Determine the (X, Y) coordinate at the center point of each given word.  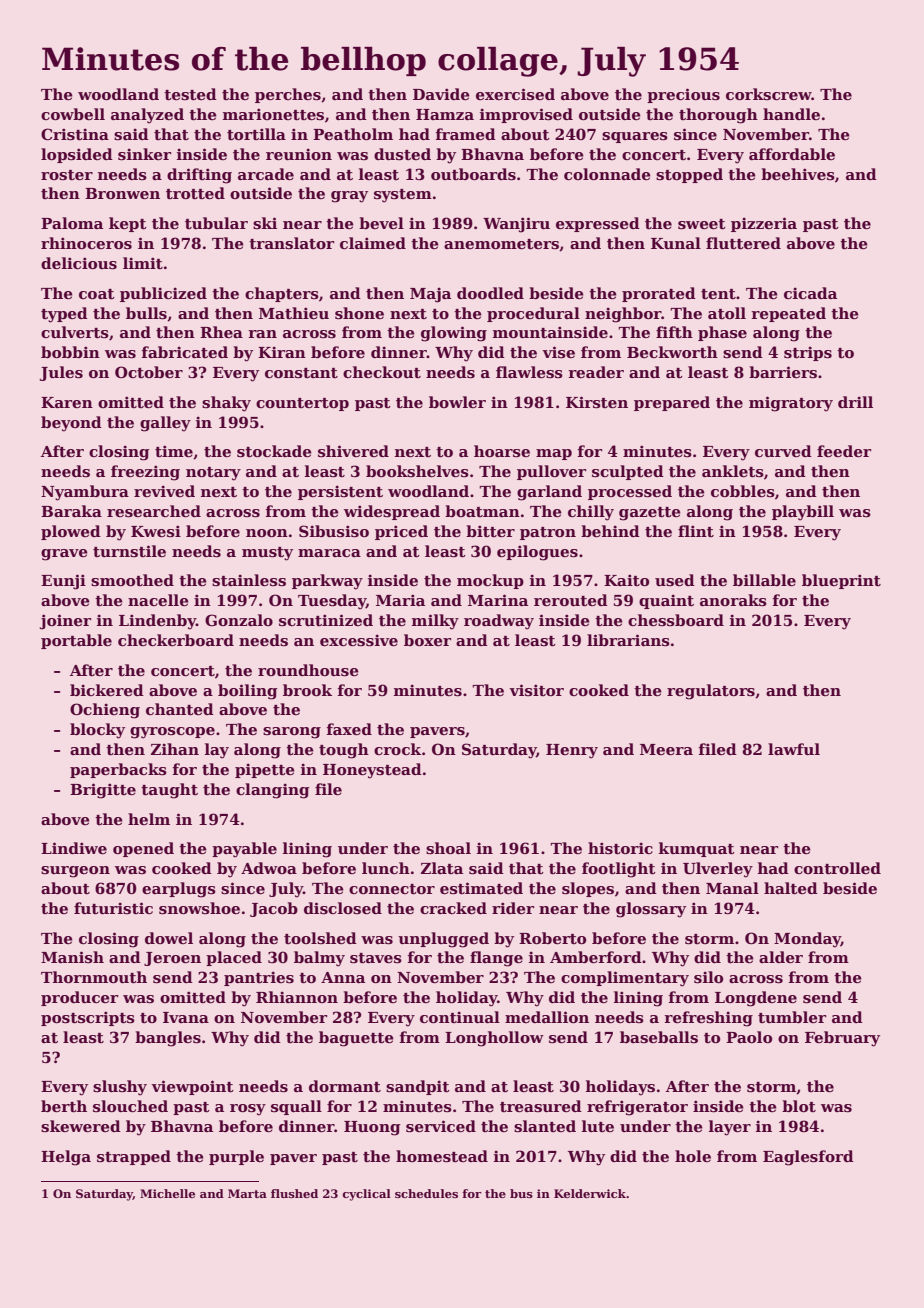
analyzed (147, 116)
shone (359, 313)
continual (460, 1017)
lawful (794, 749)
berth (64, 1106)
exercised (515, 94)
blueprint (841, 581)
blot (799, 1106)
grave (64, 555)
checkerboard (176, 640)
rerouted (571, 600)
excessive (359, 640)
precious (683, 95)
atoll (727, 313)
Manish (72, 957)
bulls (146, 313)
